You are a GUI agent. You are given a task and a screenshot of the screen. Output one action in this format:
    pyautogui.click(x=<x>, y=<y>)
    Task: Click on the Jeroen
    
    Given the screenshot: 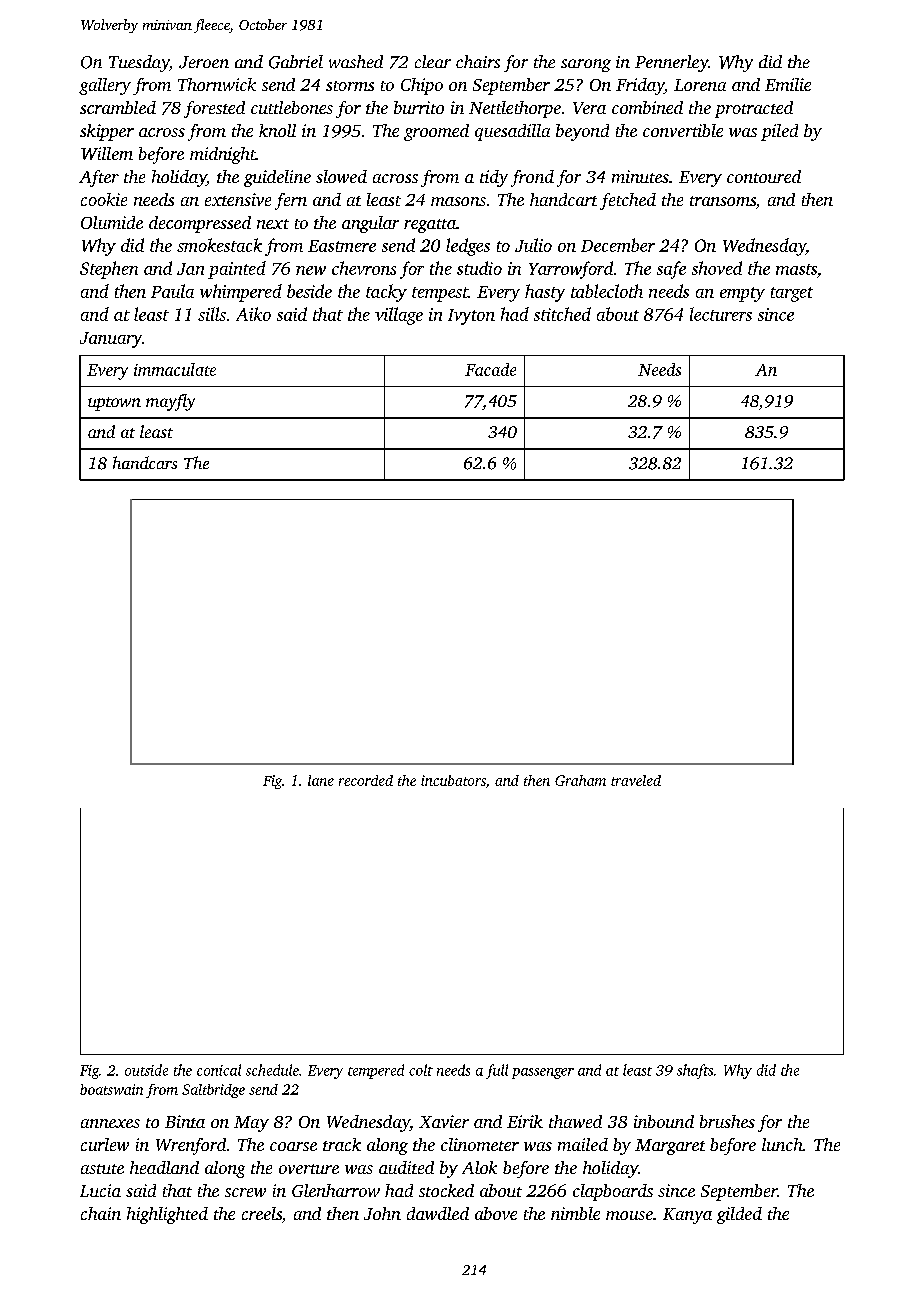 What is the action you would take?
    pyautogui.click(x=204, y=62)
